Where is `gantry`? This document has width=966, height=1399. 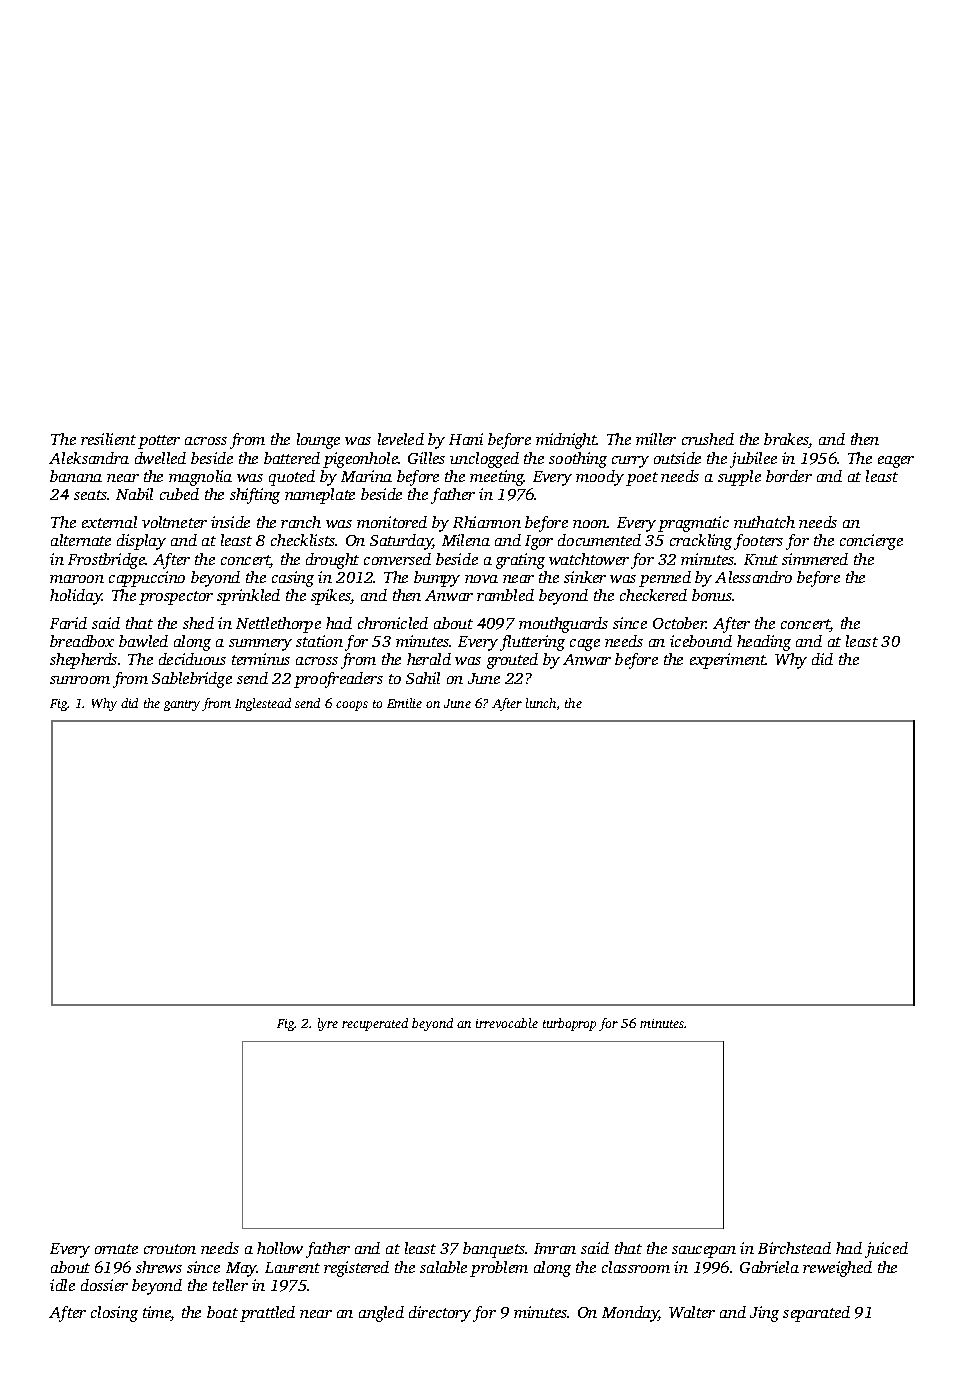 gantry is located at coordinates (182, 705).
